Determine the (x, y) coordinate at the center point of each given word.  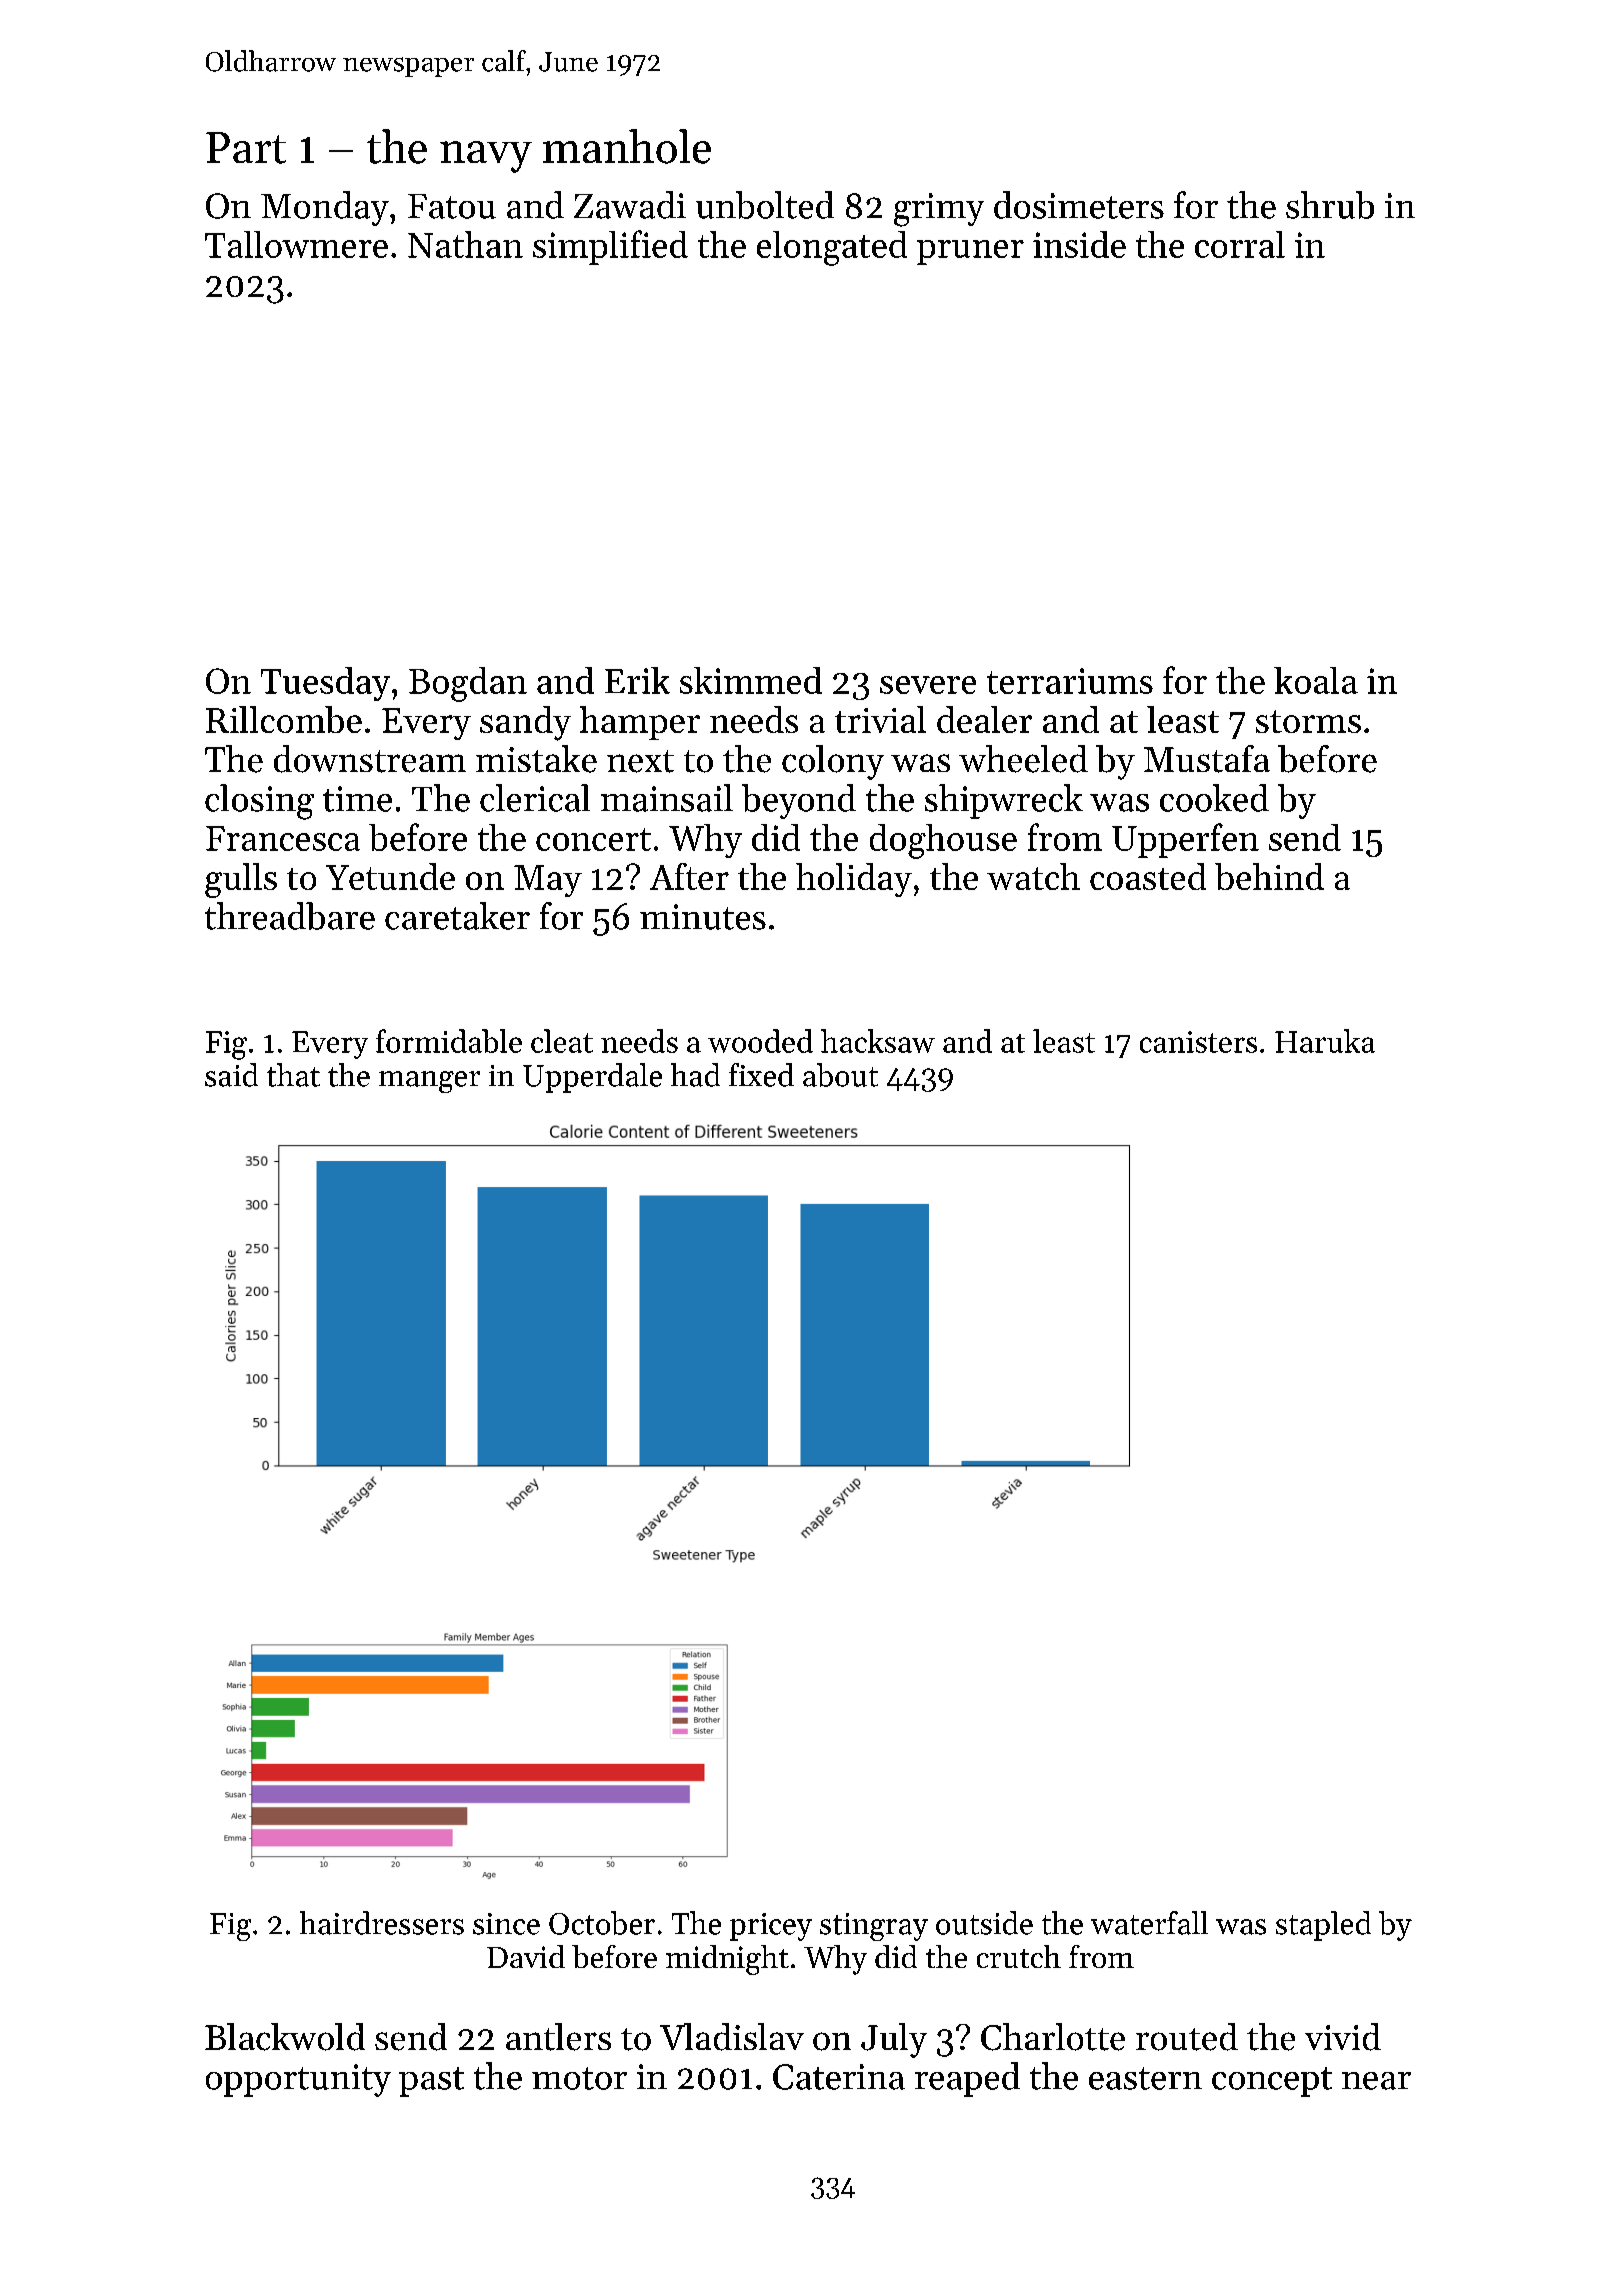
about (840, 1075)
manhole (627, 146)
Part (246, 148)
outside (984, 1923)
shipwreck (1004, 801)
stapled (1323, 1926)
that (293, 1075)
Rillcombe (284, 719)
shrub (1330, 205)
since (506, 1924)
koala (1316, 680)
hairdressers (382, 1923)
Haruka (1325, 1041)
